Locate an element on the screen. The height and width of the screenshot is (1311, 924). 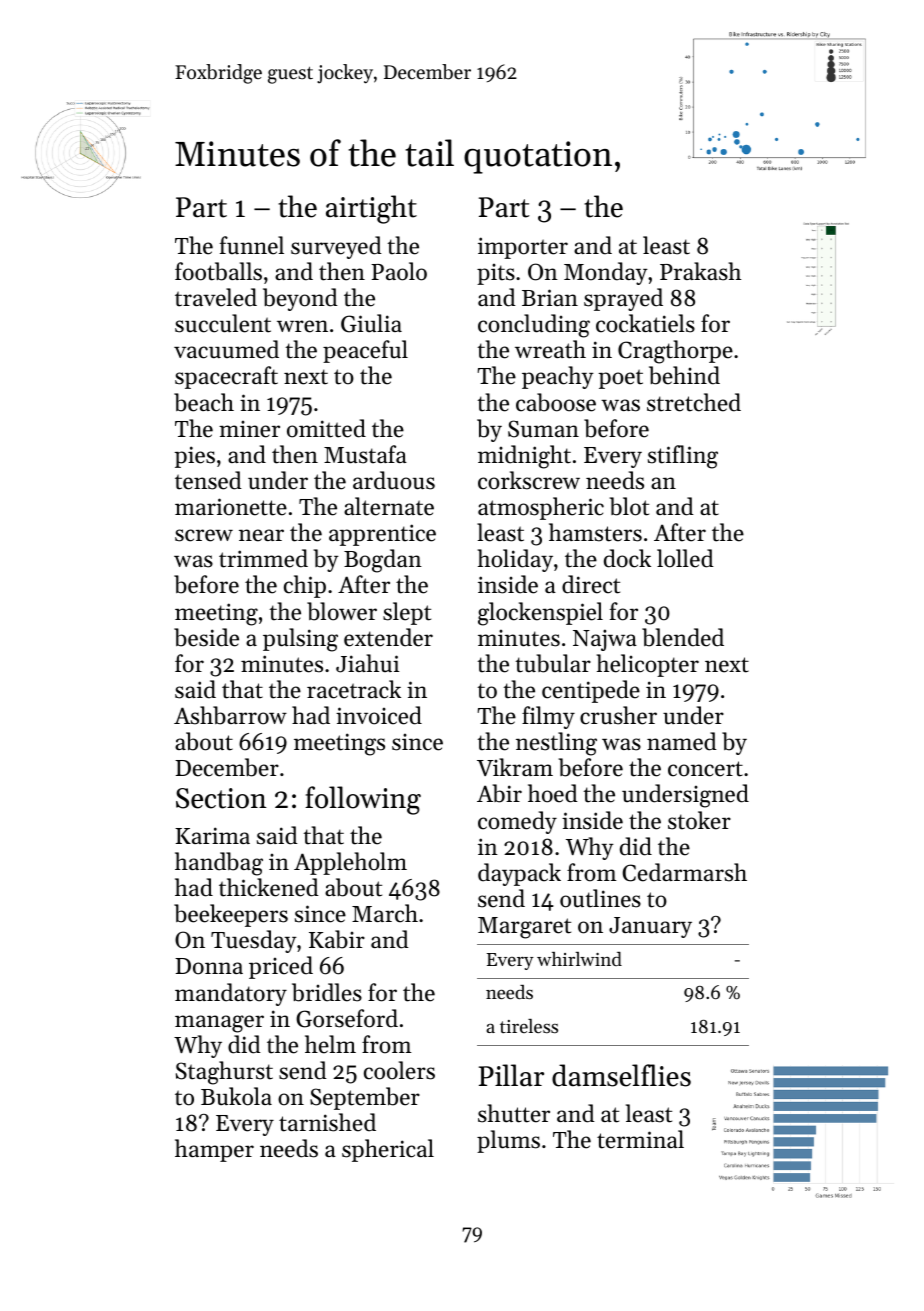
damselflies is located at coordinates (621, 1075).
